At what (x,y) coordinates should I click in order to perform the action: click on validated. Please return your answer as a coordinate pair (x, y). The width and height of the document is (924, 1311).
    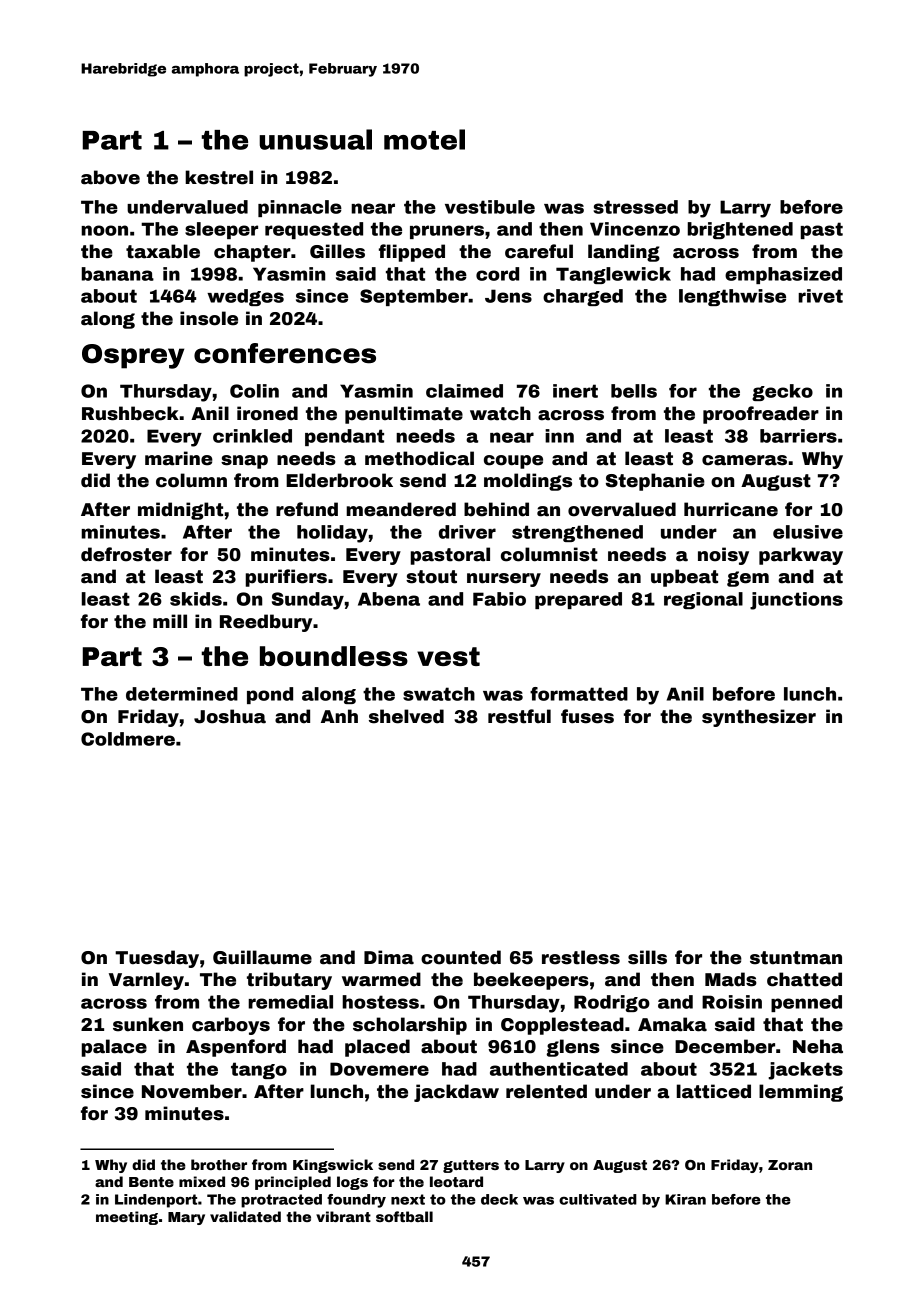
    Looking at the image, I should click on (245, 1216).
